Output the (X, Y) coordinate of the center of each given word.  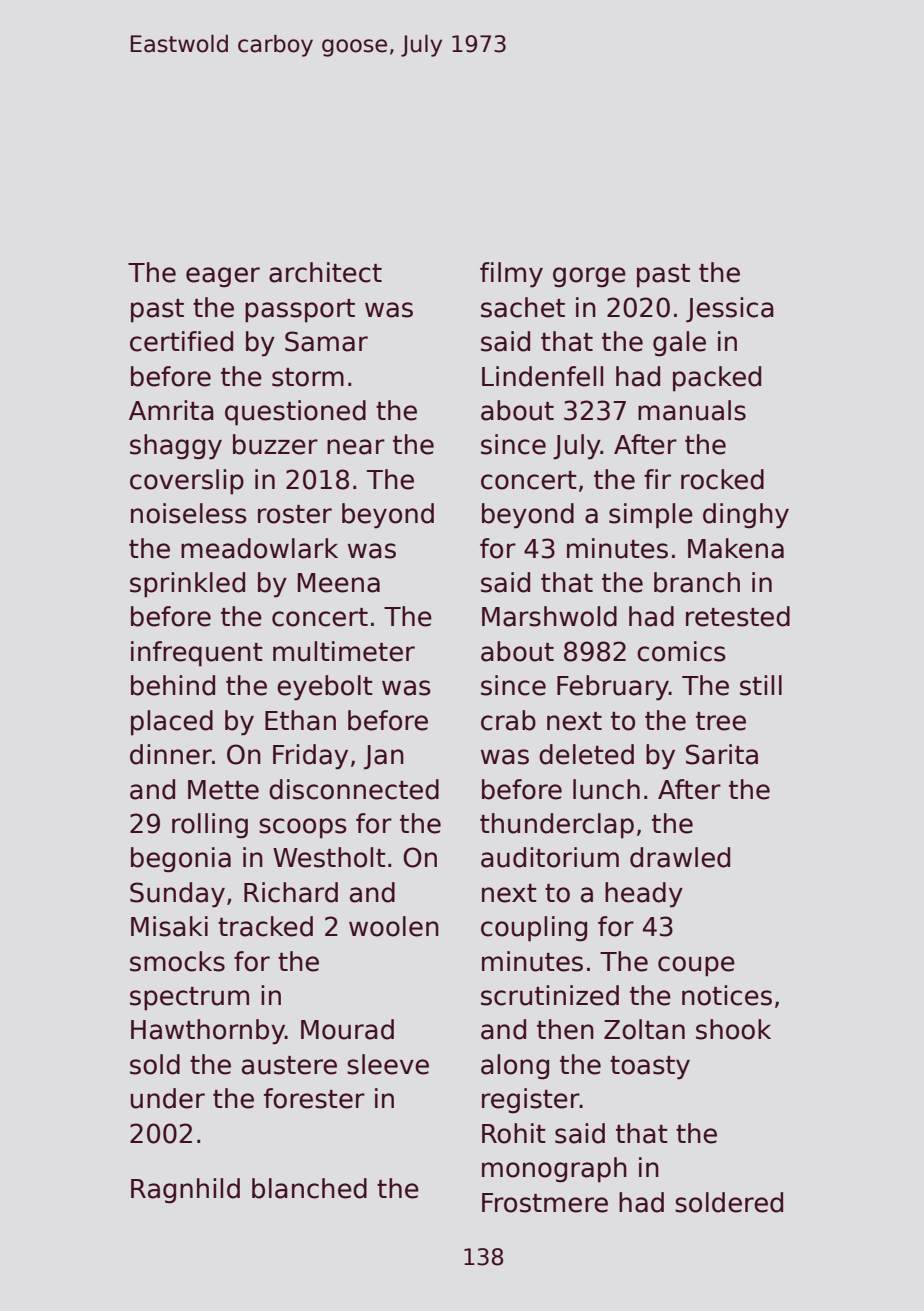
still (761, 685)
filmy (511, 275)
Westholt (329, 857)
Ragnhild (185, 1191)
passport (300, 311)
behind (173, 685)
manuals (692, 410)
